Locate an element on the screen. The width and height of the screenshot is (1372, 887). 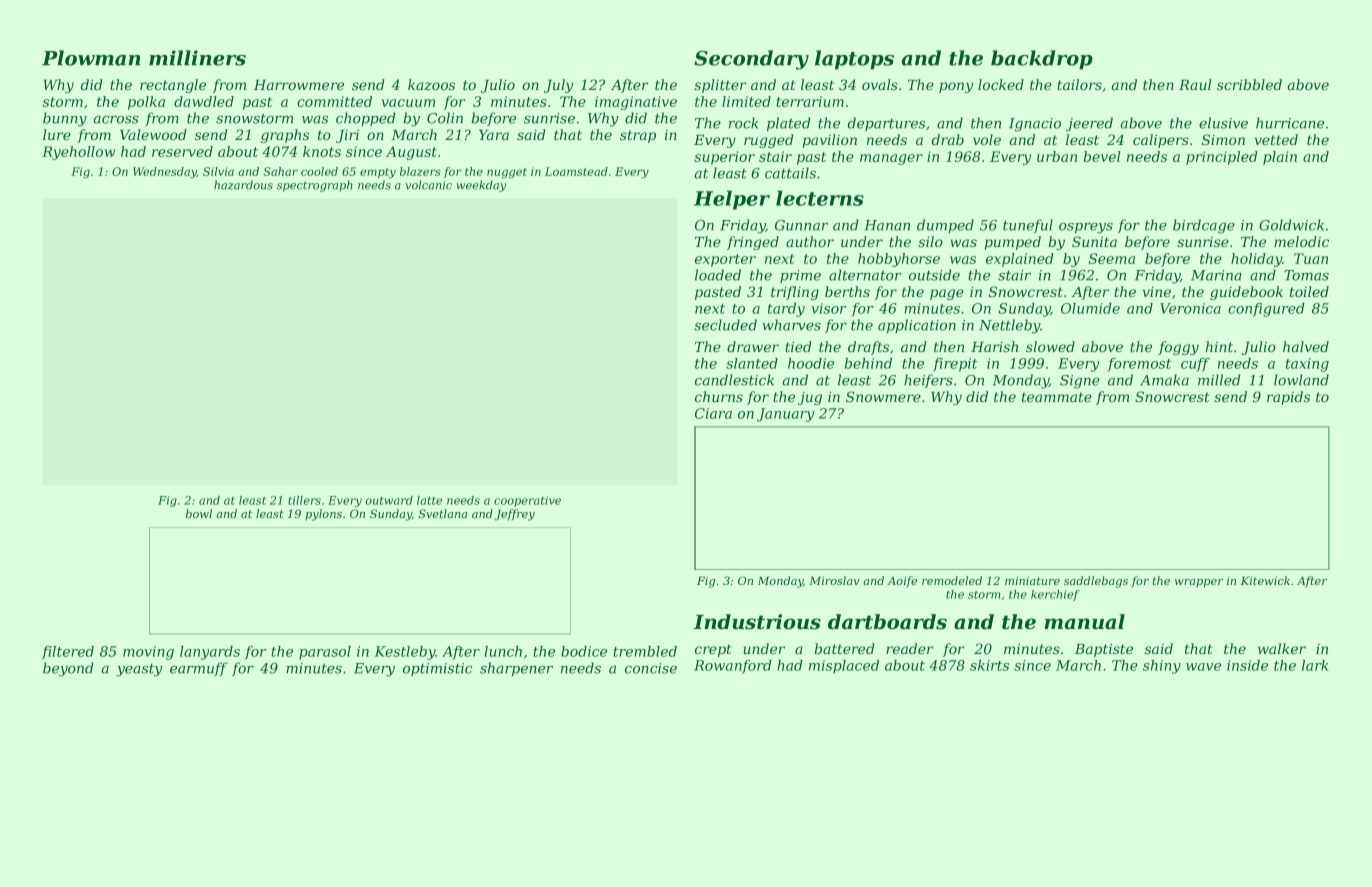
birdcage is located at coordinates (1204, 226).
